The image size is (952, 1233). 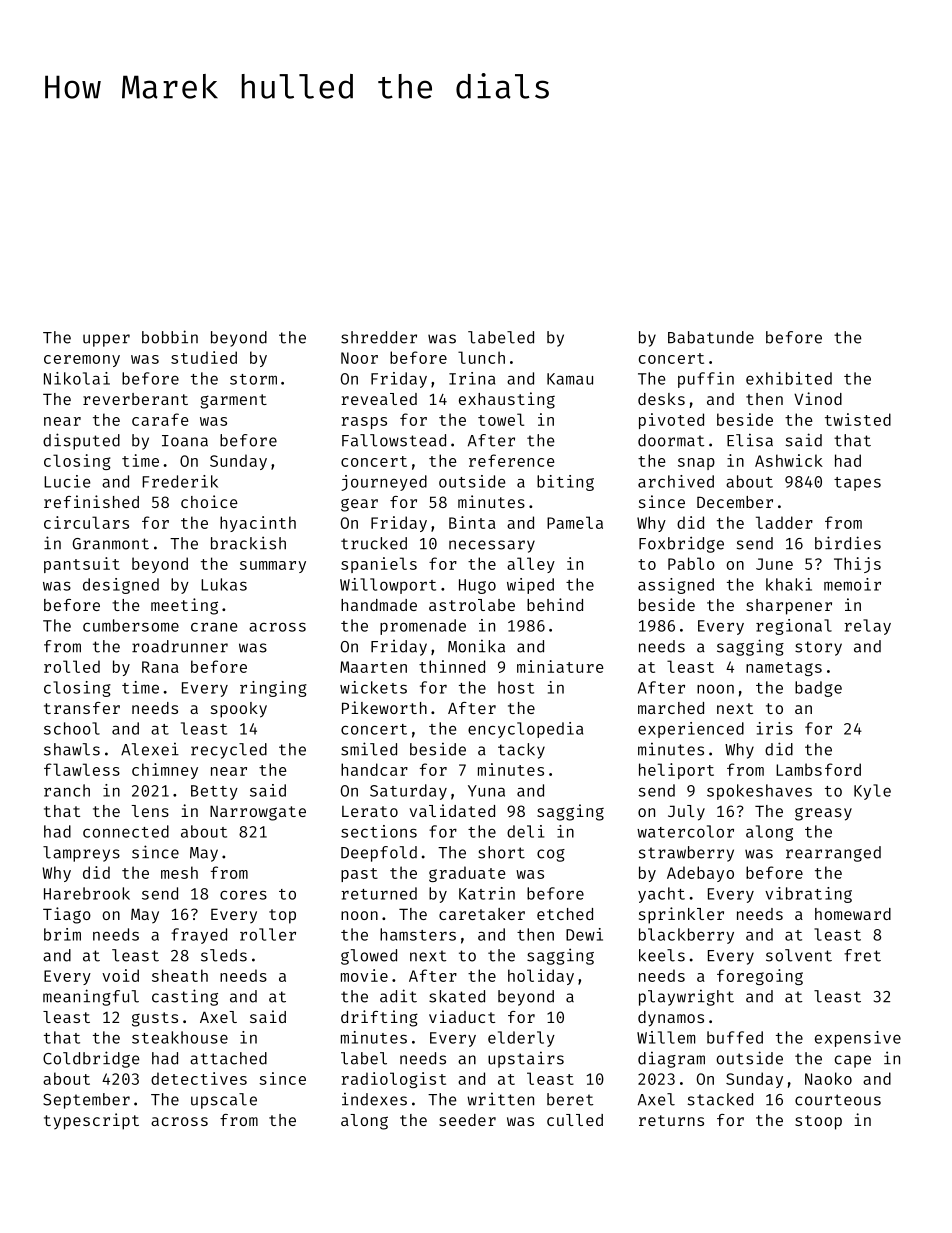 I want to click on elderly, so click(x=521, y=1039).
